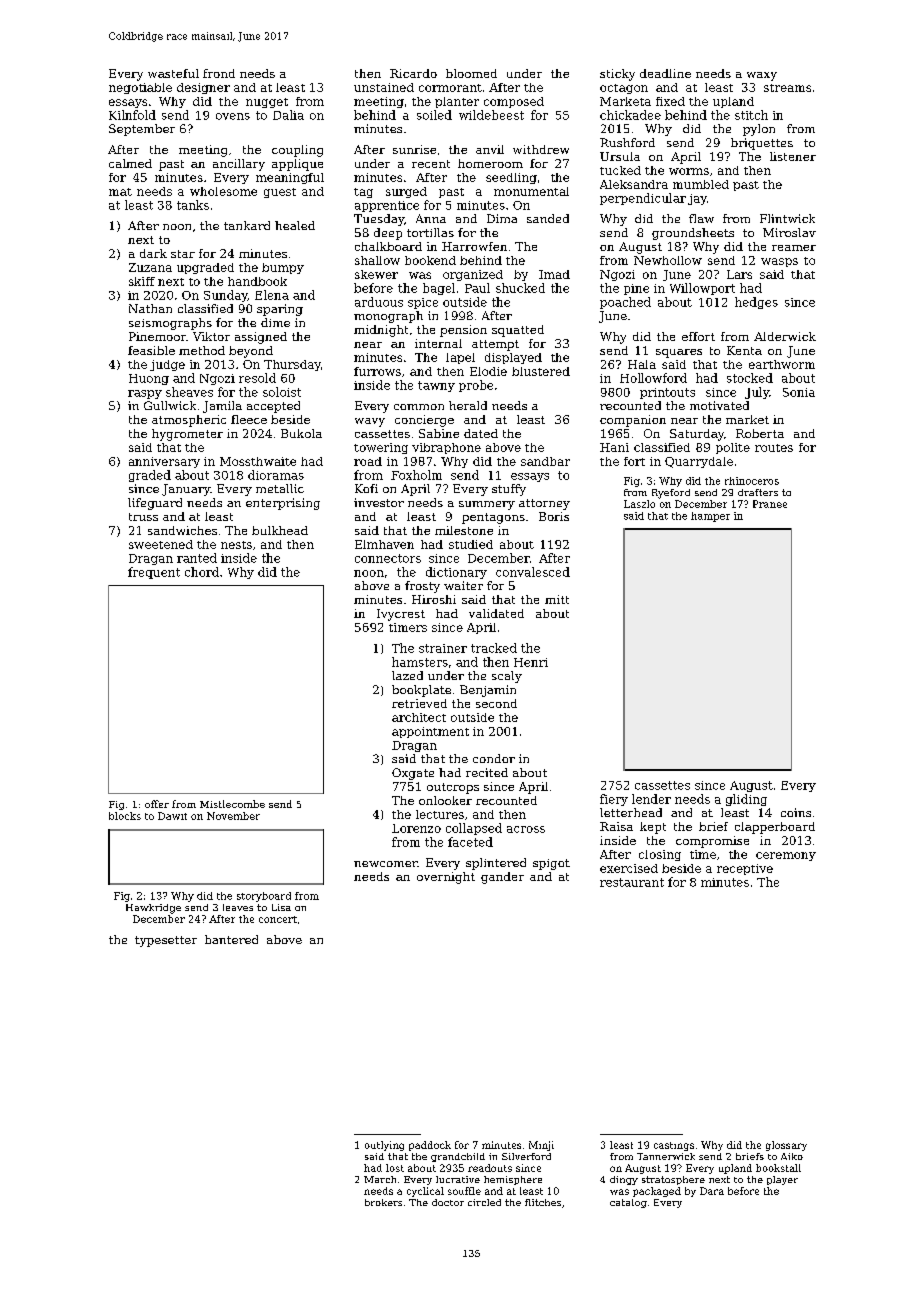 The width and height of the page is (924, 1308). Describe the element at coordinates (154, 573) in the page. I see `frequent` at that location.
